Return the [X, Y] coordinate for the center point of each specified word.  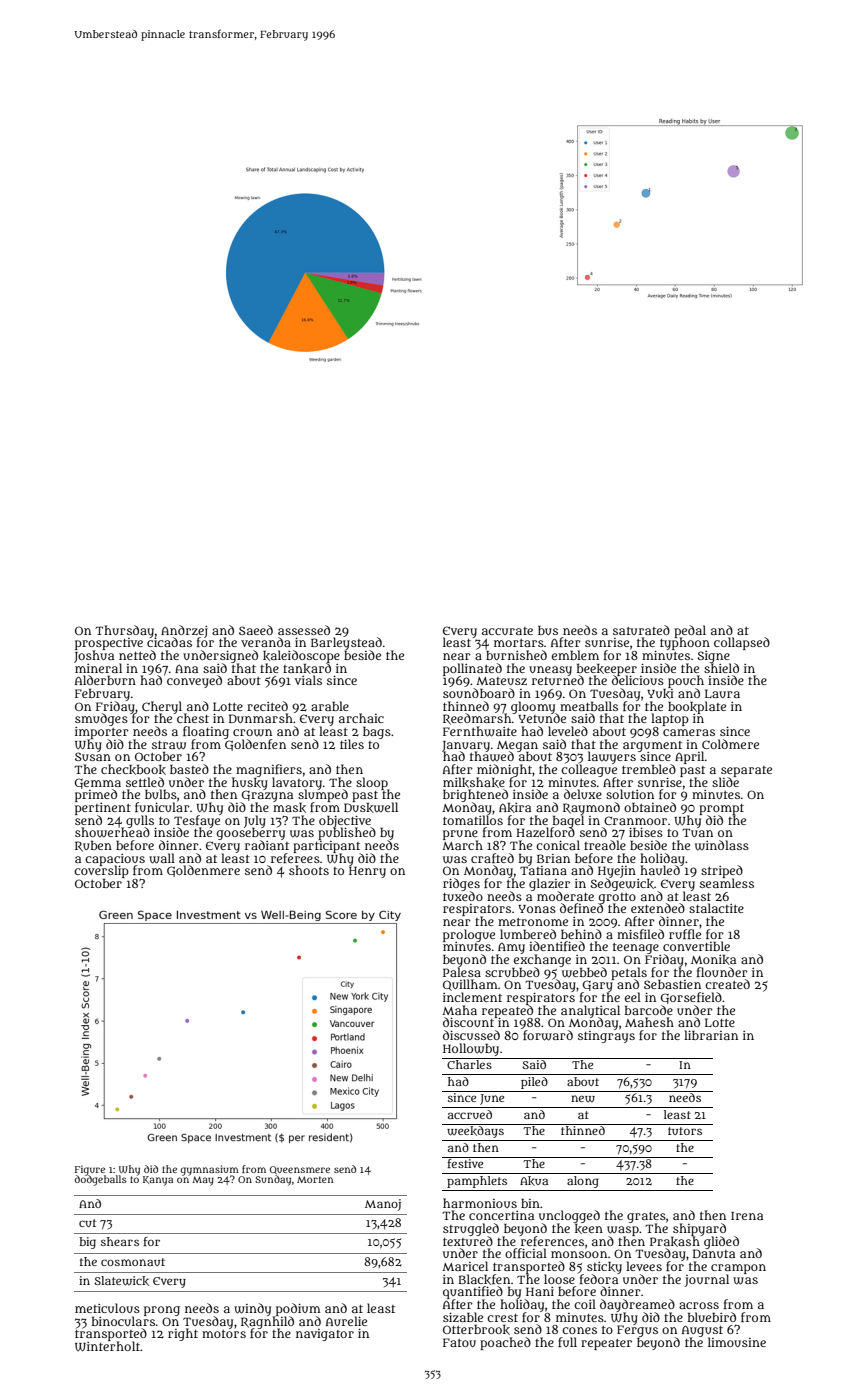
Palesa [462, 972]
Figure [90, 1170]
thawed [492, 757]
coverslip [101, 872]
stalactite [716, 908]
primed [96, 795]
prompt [721, 809]
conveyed [194, 682]
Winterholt [107, 1346]
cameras [689, 732]
